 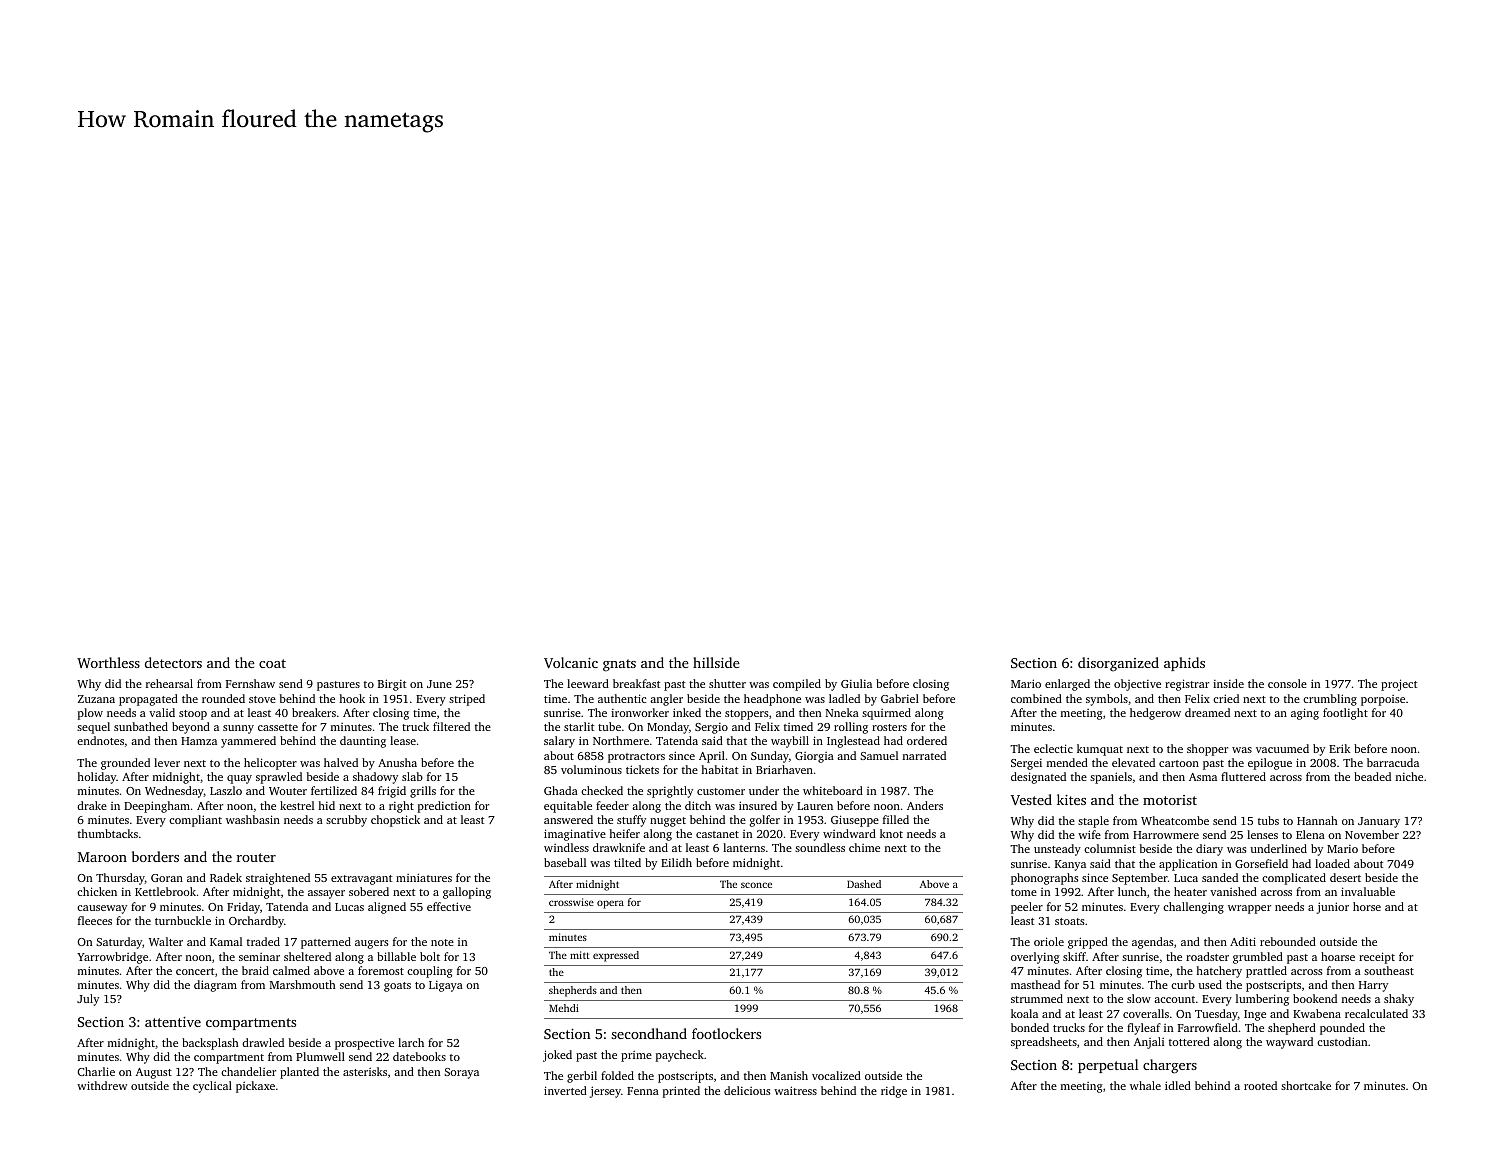 I want to click on sconce, so click(x=756, y=885).
